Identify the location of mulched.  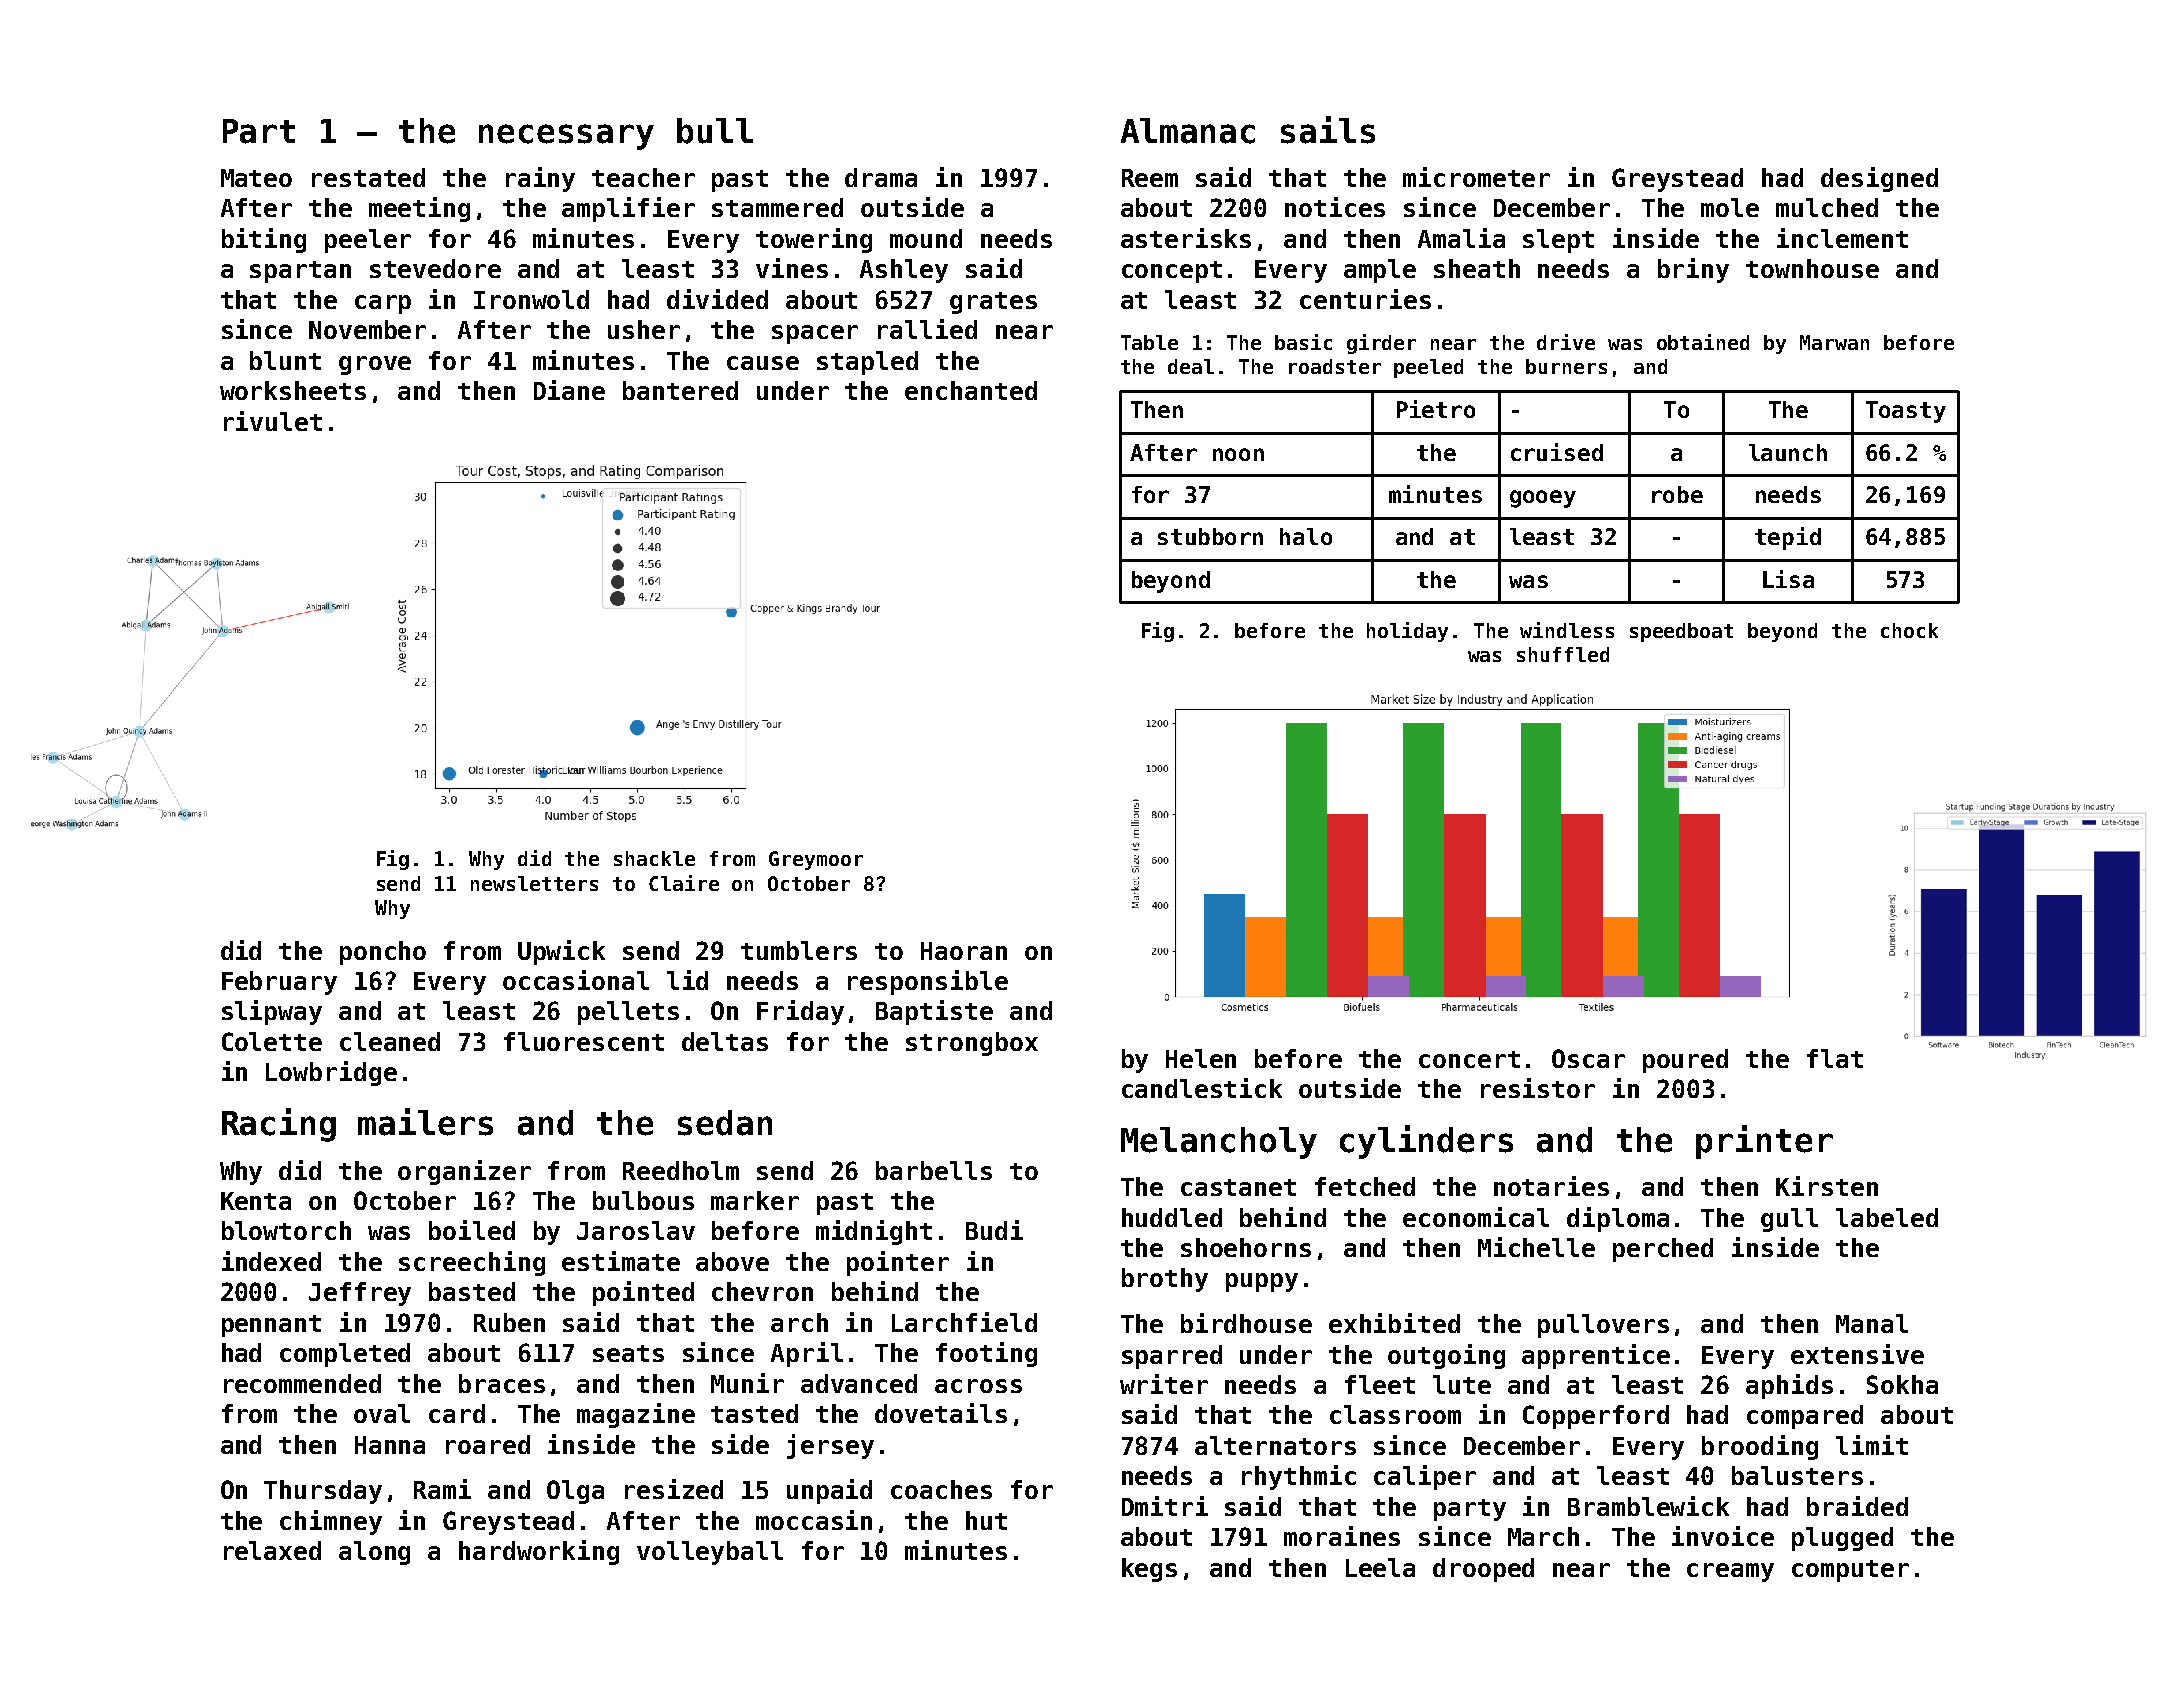
(1827, 207).
